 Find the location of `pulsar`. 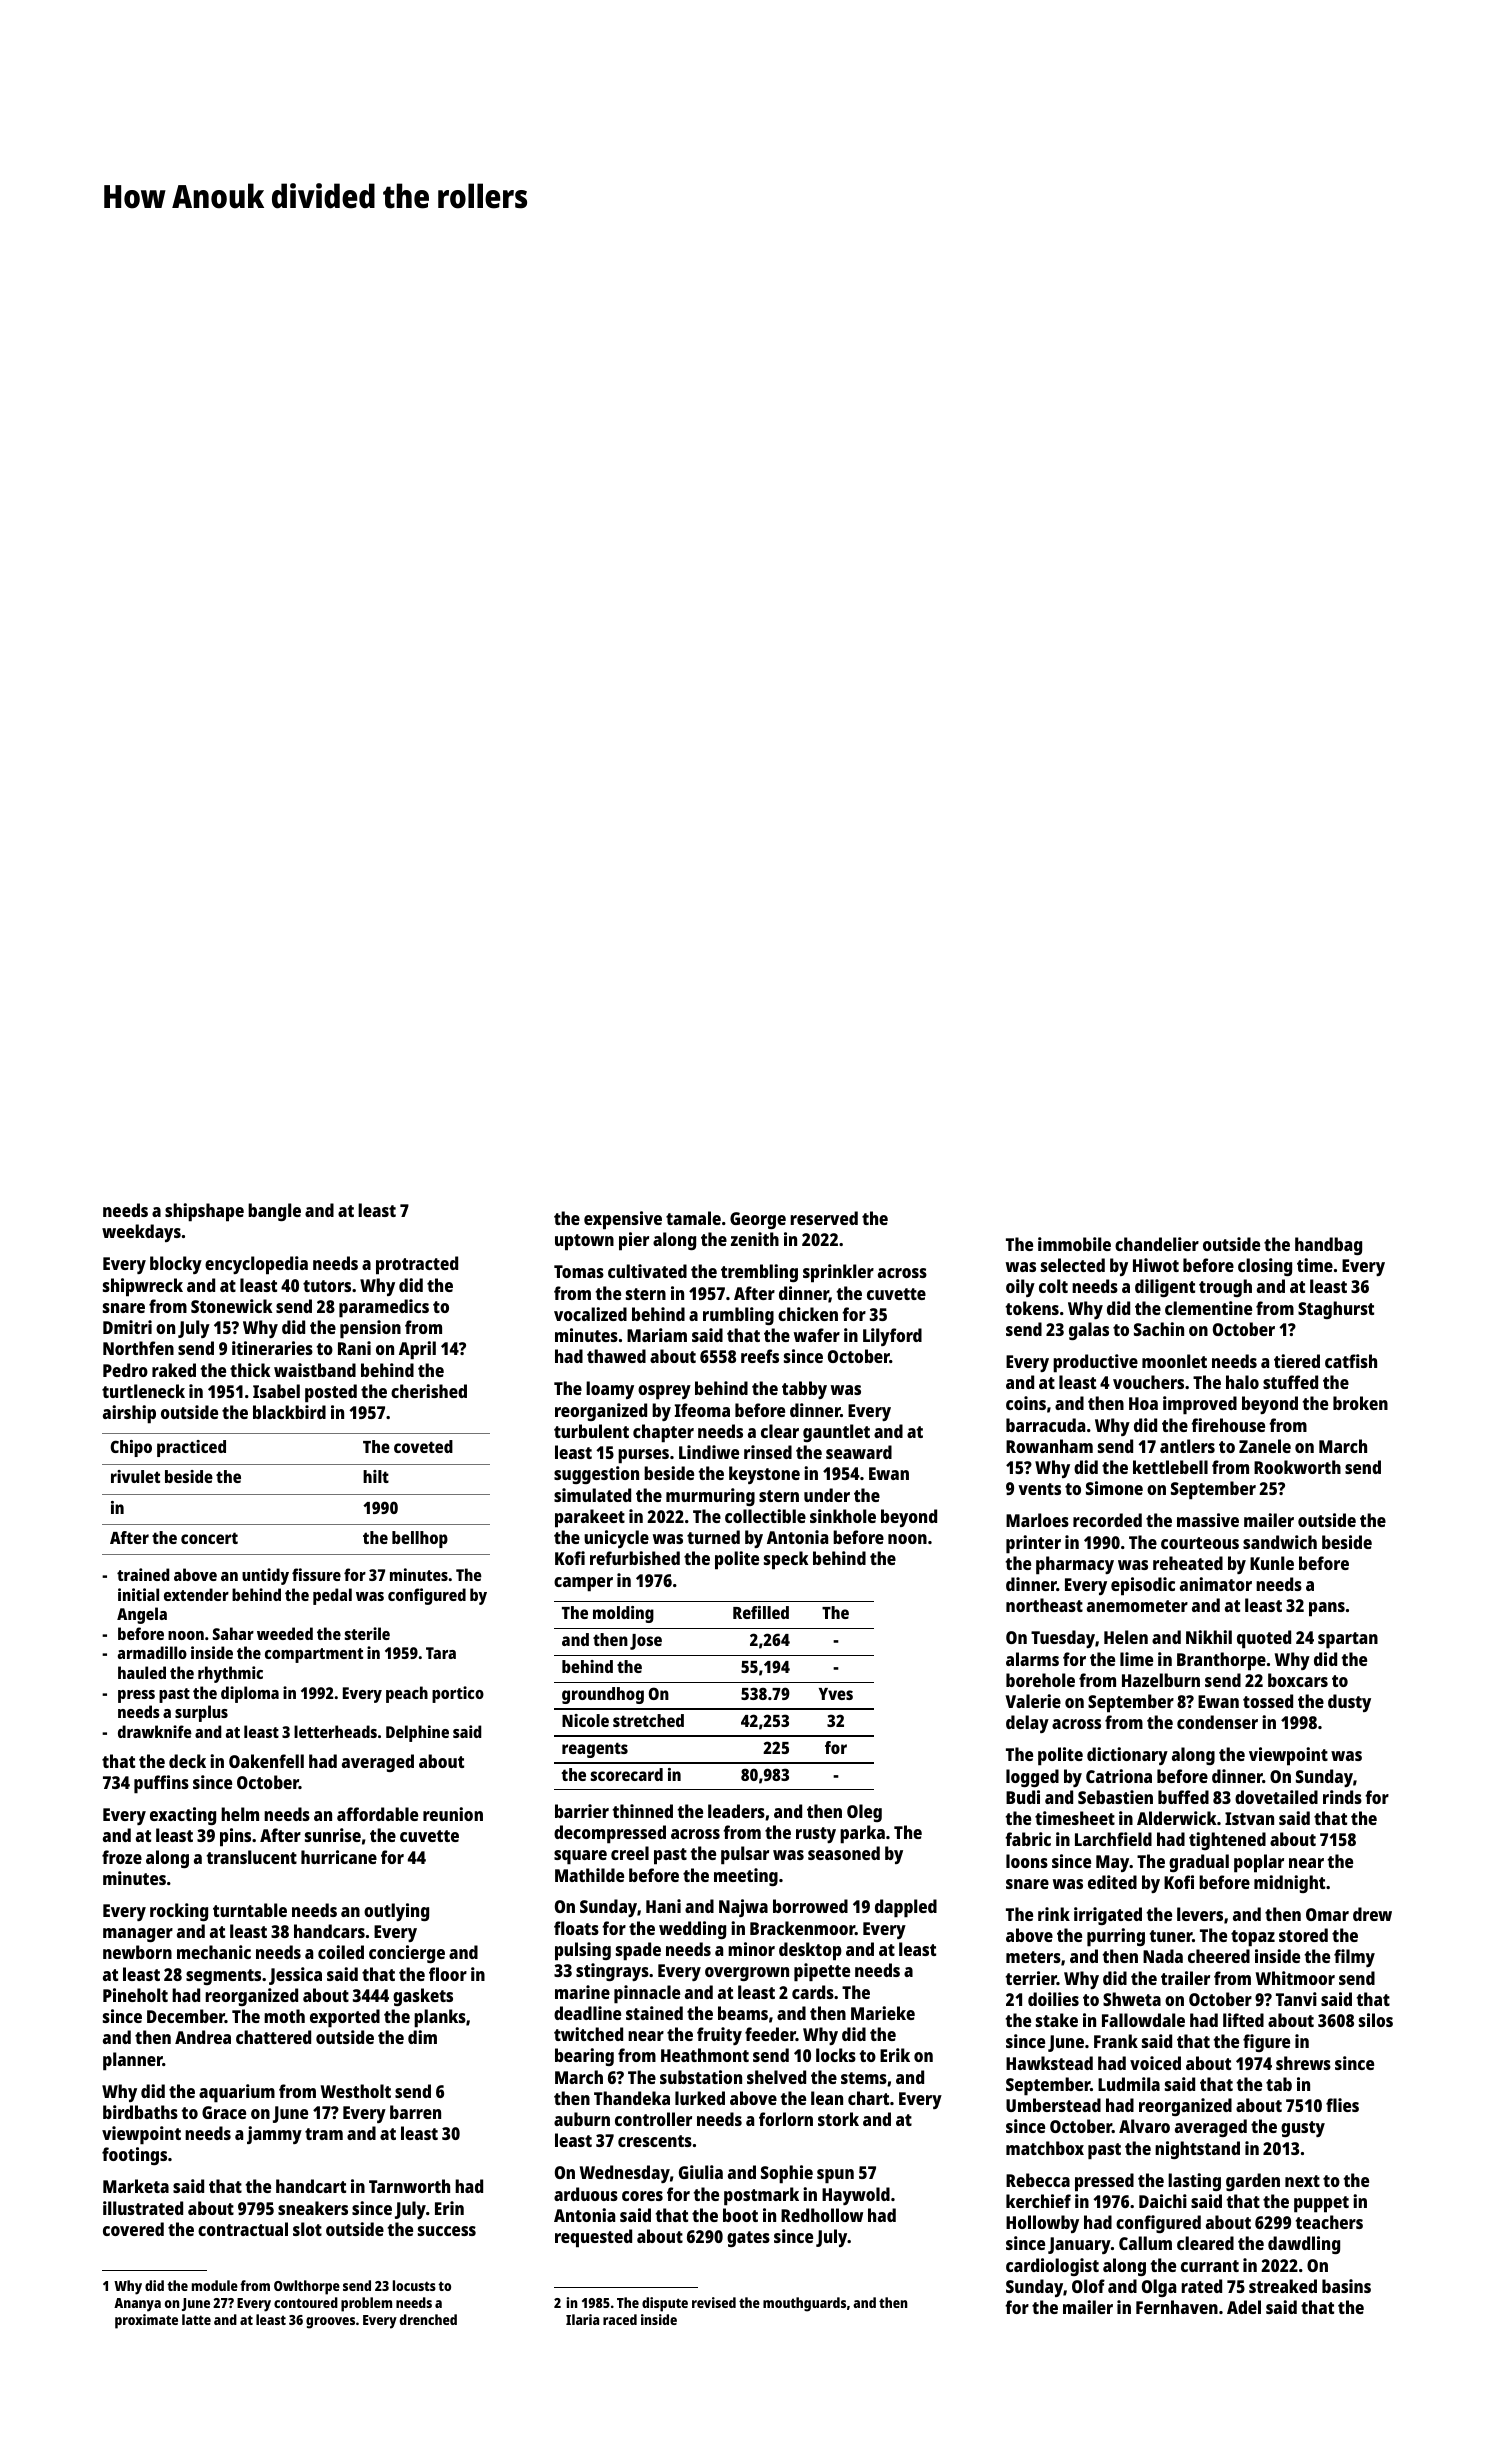

pulsar is located at coordinates (745, 1855).
